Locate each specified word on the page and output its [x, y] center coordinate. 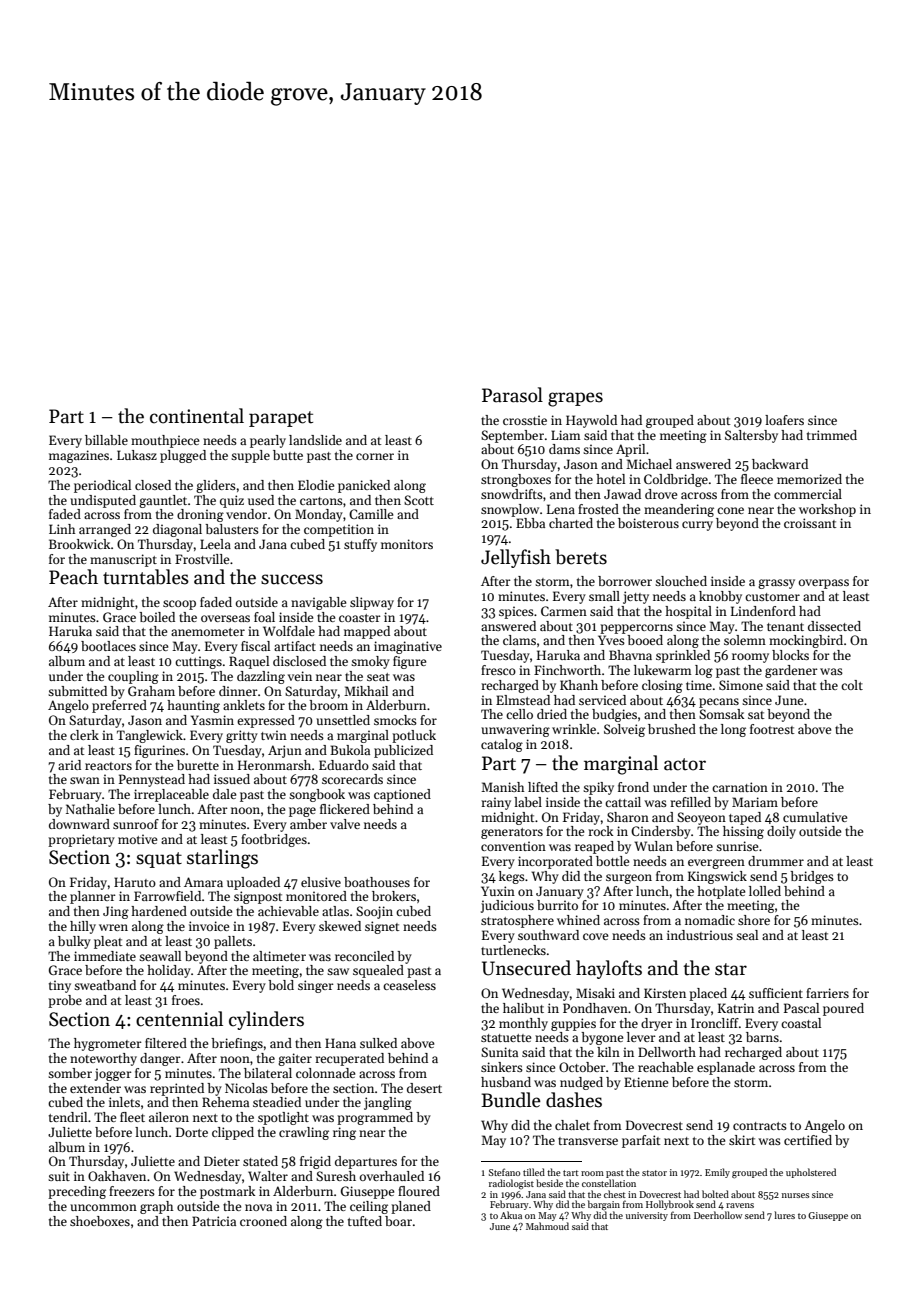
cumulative [815, 817]
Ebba [530, 523]
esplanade [726, 1068]
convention [513, 846]
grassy [776, 584]
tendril [68, 1117]
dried [552, 714]
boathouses [377, 882]
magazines [79, 456]
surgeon [629, 879]
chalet [572, 1125]
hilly [83, 927]
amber [308, 824]
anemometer [208, 632]
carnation [740, 787]
